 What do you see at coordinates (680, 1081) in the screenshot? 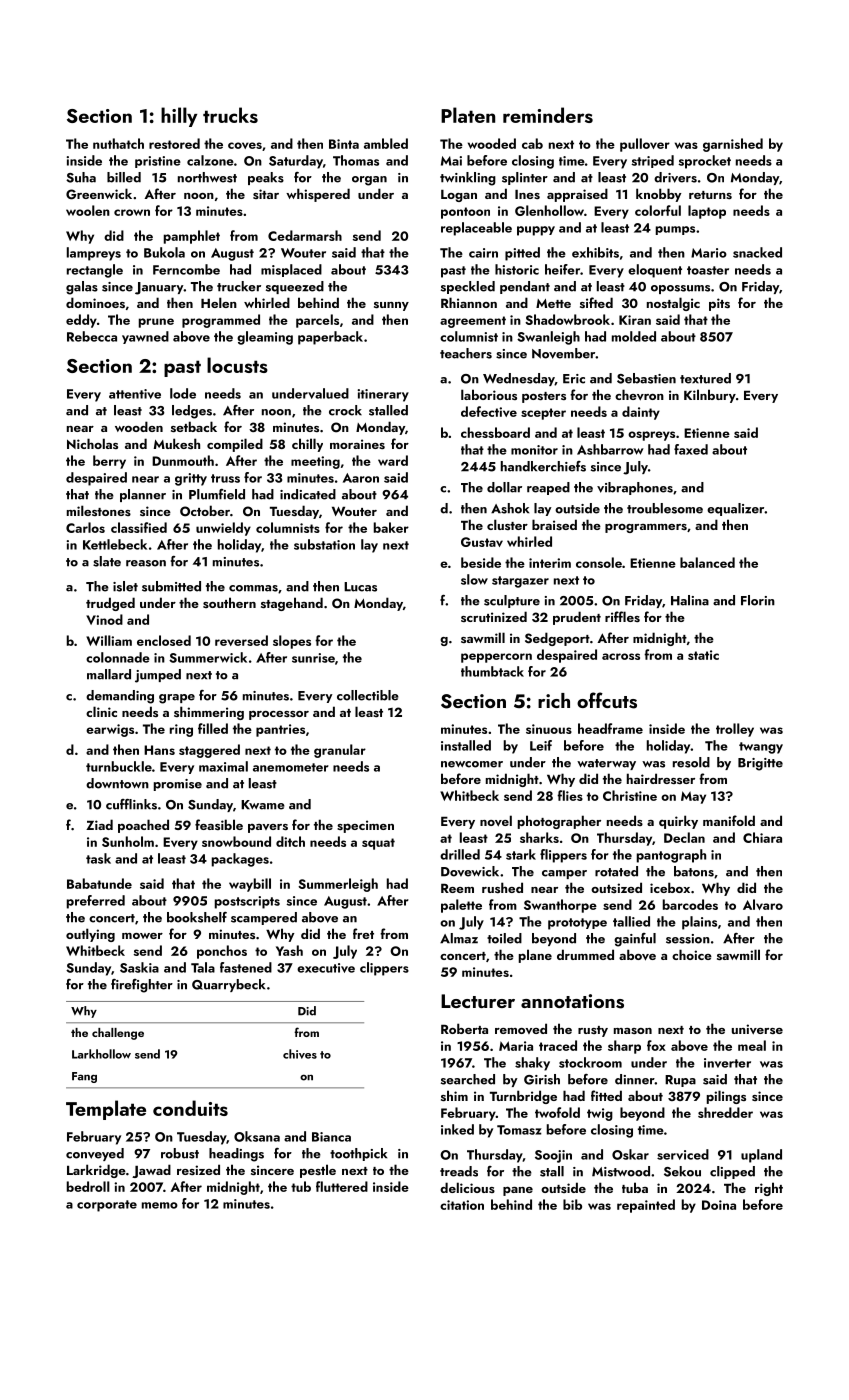
I see `Rupa` at bounding box center [680, 1081].
